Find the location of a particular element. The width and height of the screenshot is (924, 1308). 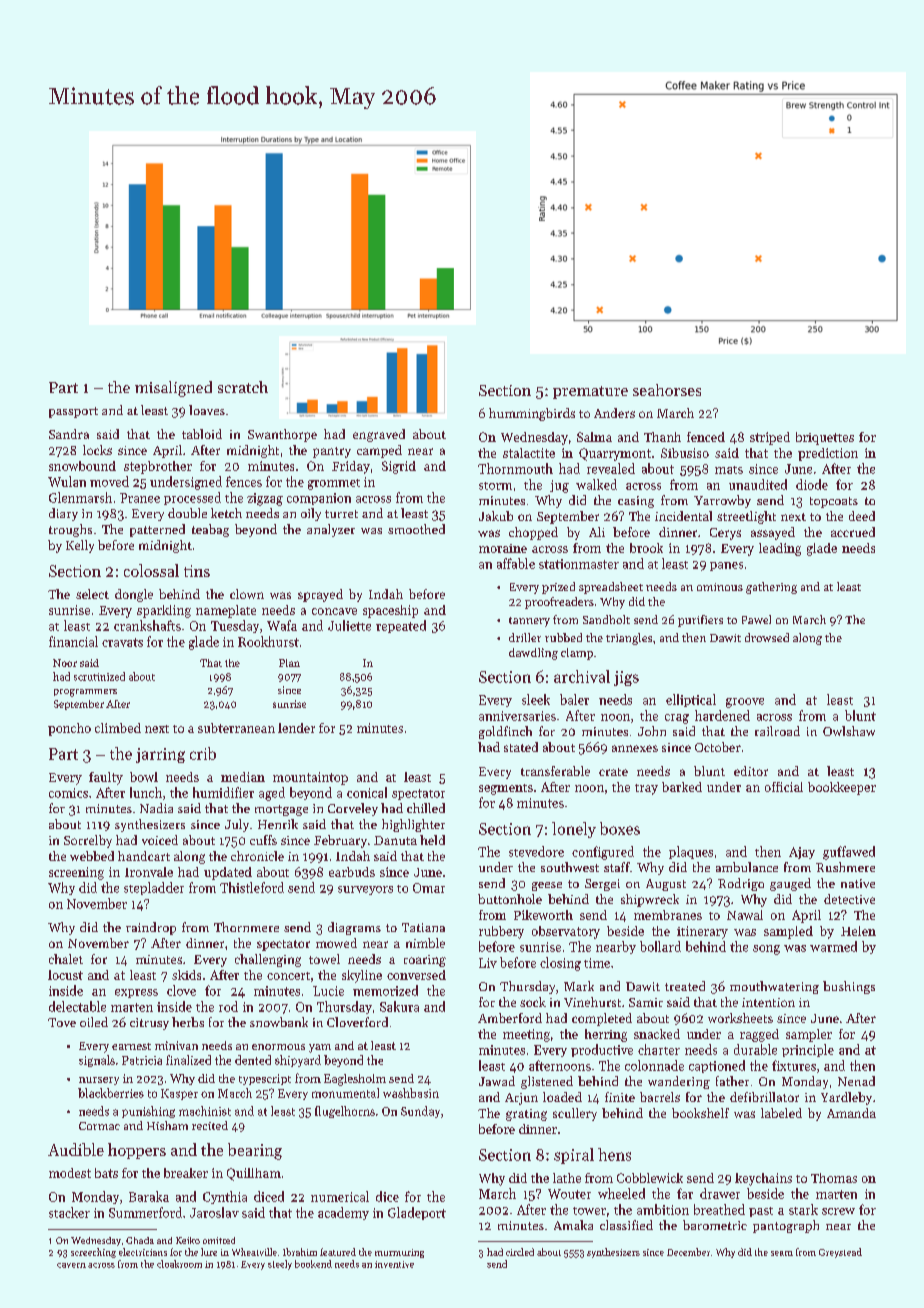

inventive is located at coordinates (394, 1264).
